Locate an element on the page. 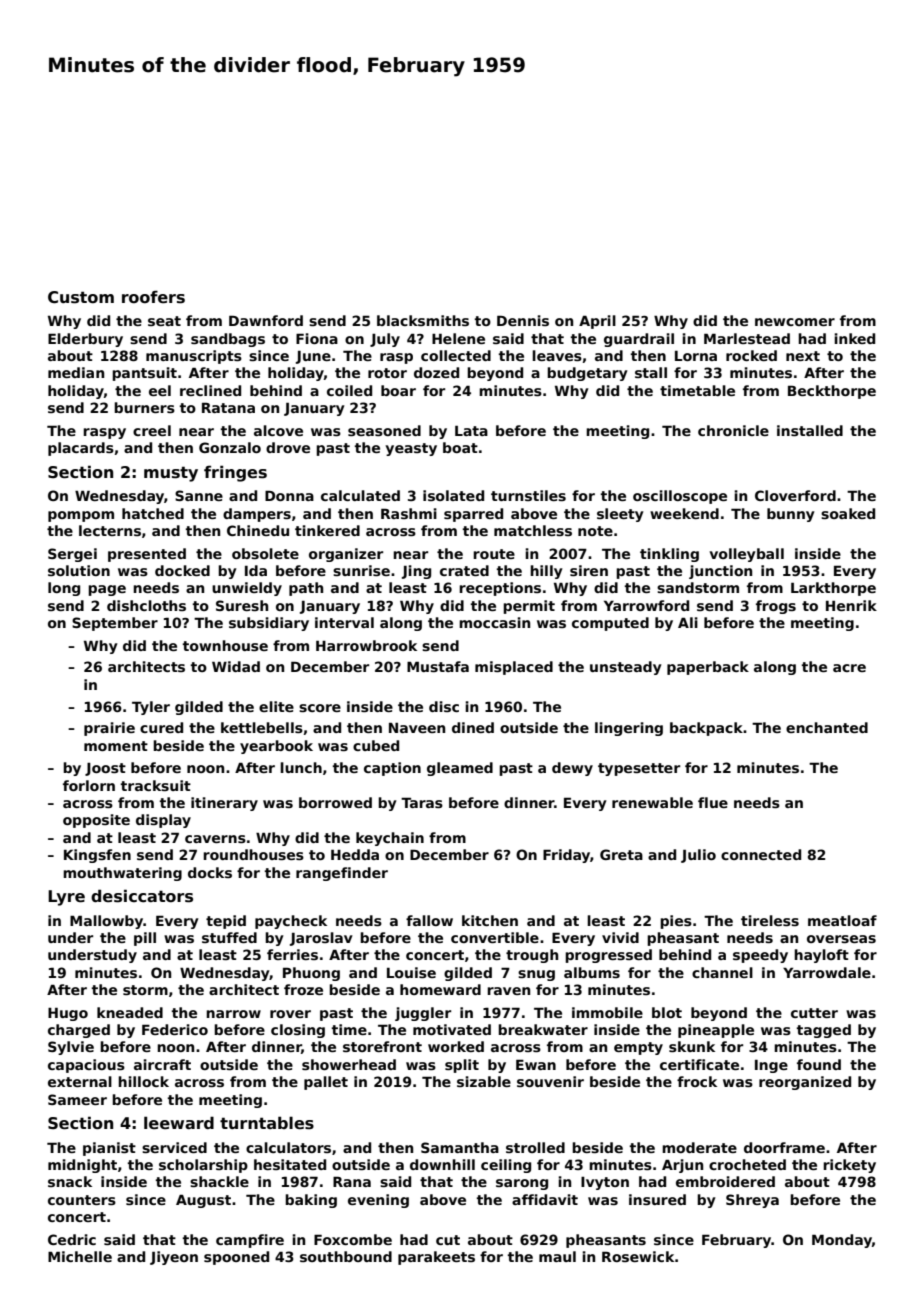 The height and width of the image is (1314, 924). Sameer is located at coordinates (77, 1099).
